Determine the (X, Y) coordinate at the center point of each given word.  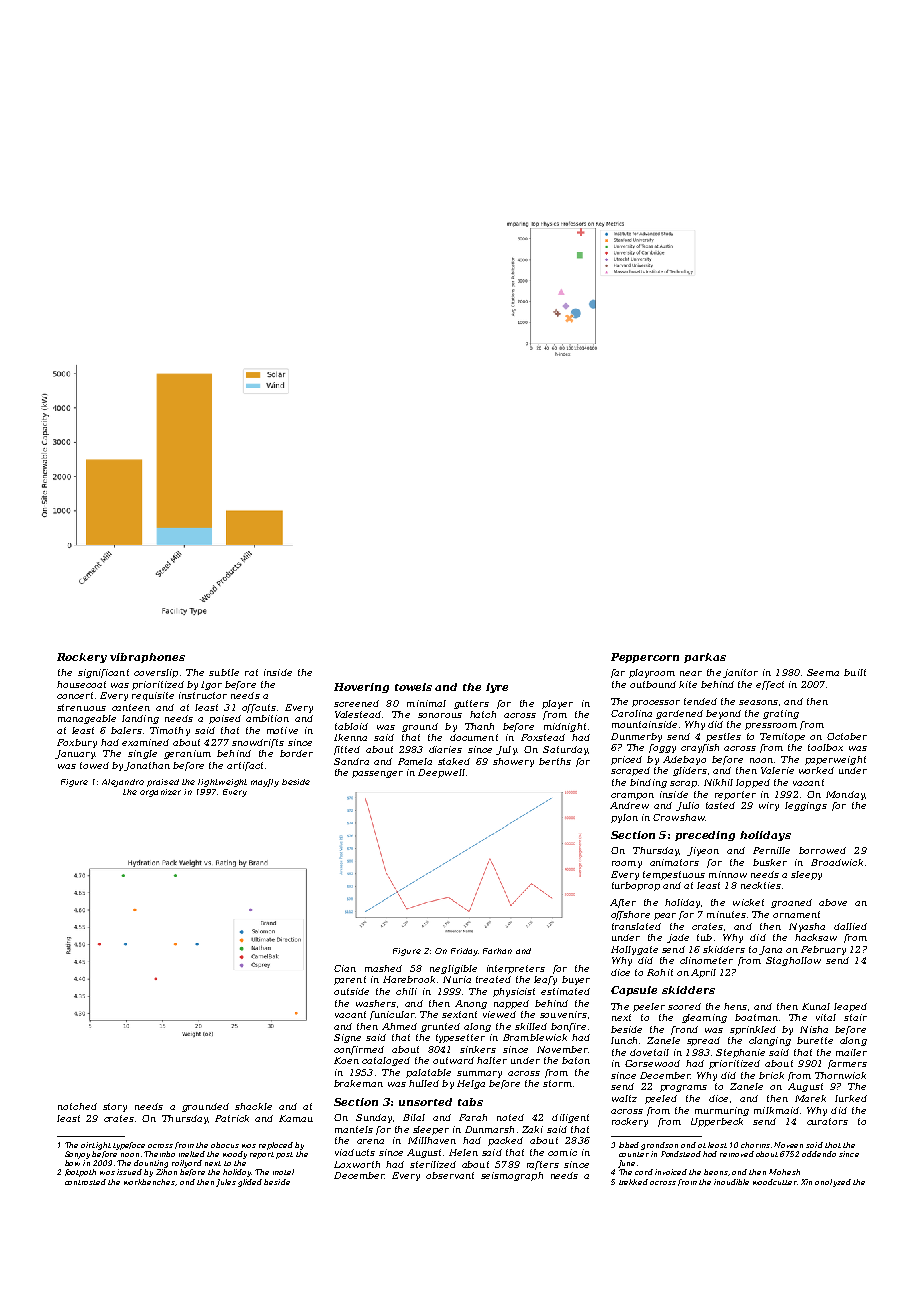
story (115, 1107)
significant (103, 673)
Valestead (358, 714)
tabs (470, 1102)
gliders (689, 771)
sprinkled (753, 1030)
